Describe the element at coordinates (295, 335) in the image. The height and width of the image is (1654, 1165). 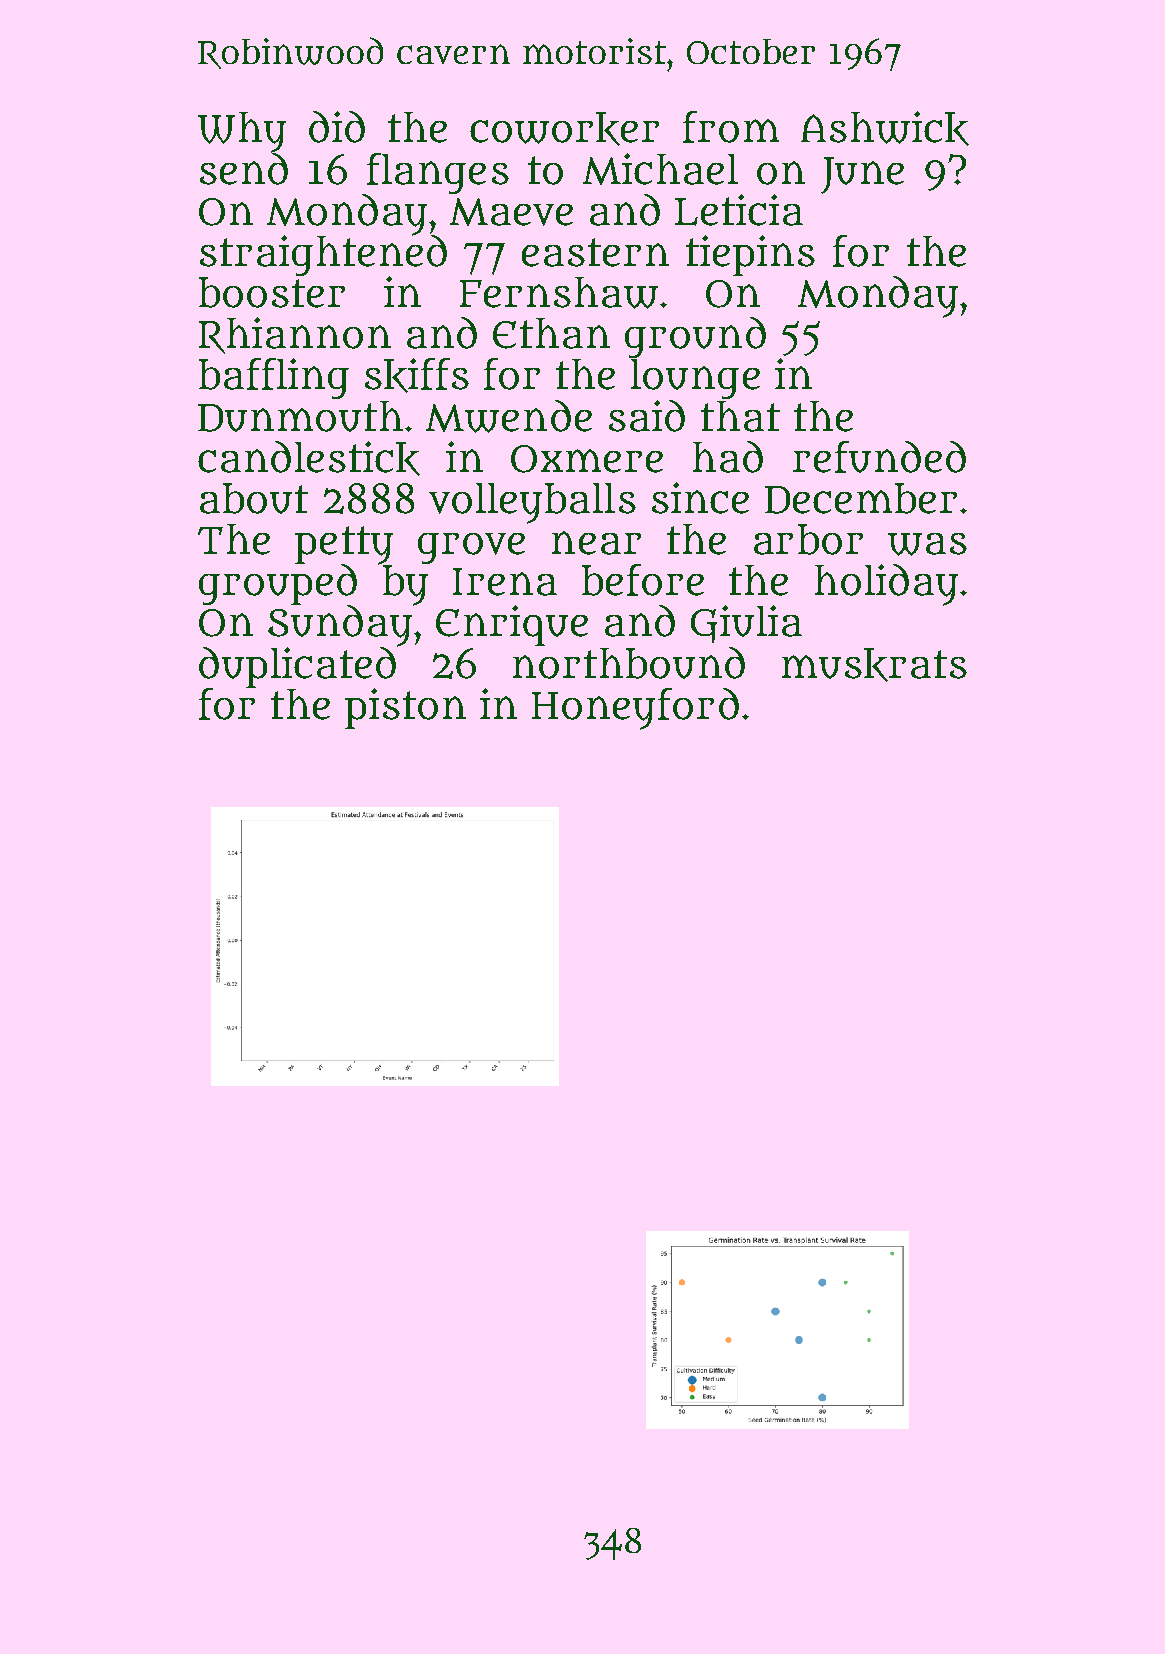
I see `Rhiannon` at that location.
